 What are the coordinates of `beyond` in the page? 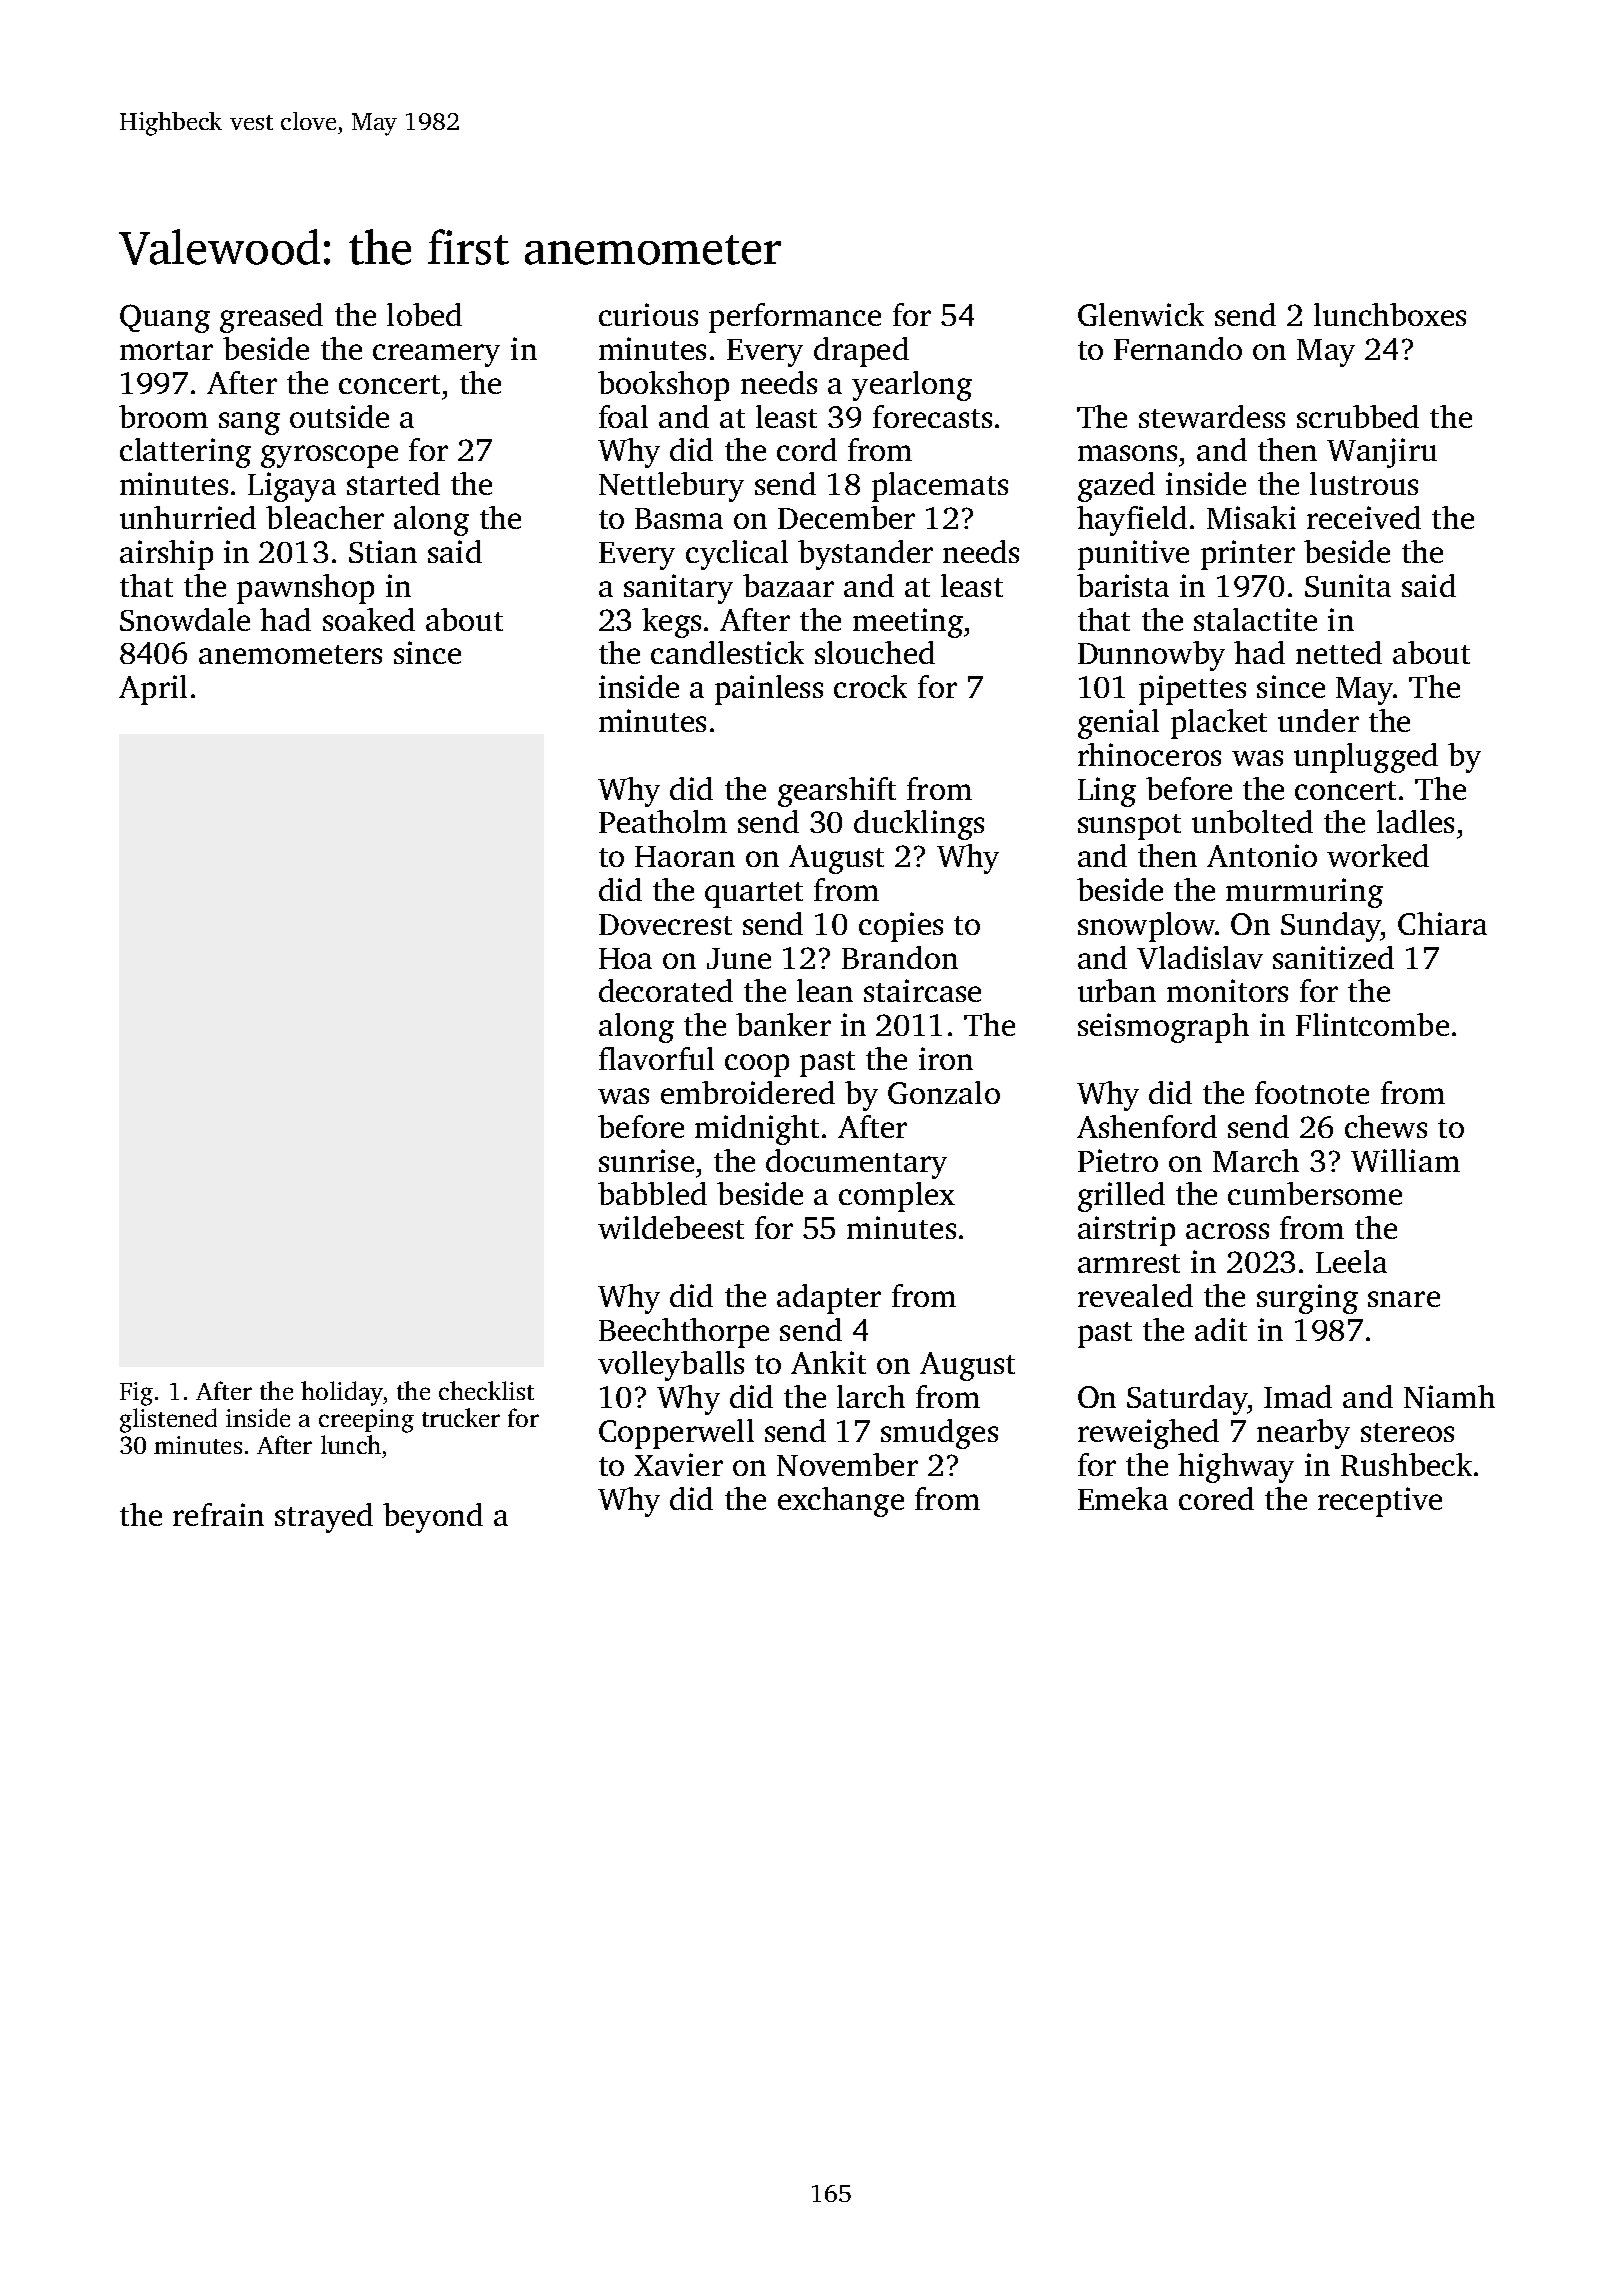 It's located at (433, 1518).
